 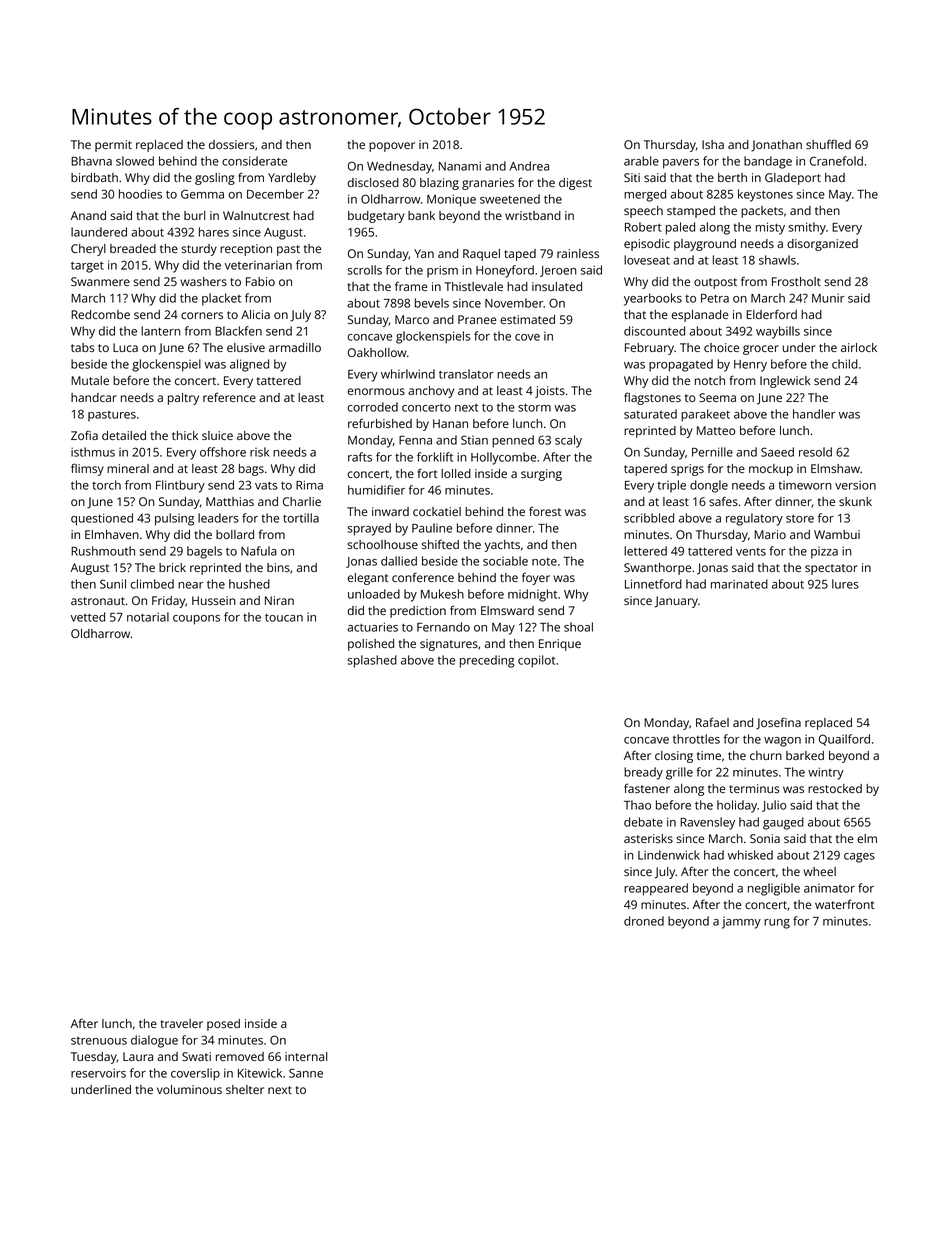 What do you see at coordinates (828, 144) in the image?
I see `shuffled` at bounding box center [828, 144].
